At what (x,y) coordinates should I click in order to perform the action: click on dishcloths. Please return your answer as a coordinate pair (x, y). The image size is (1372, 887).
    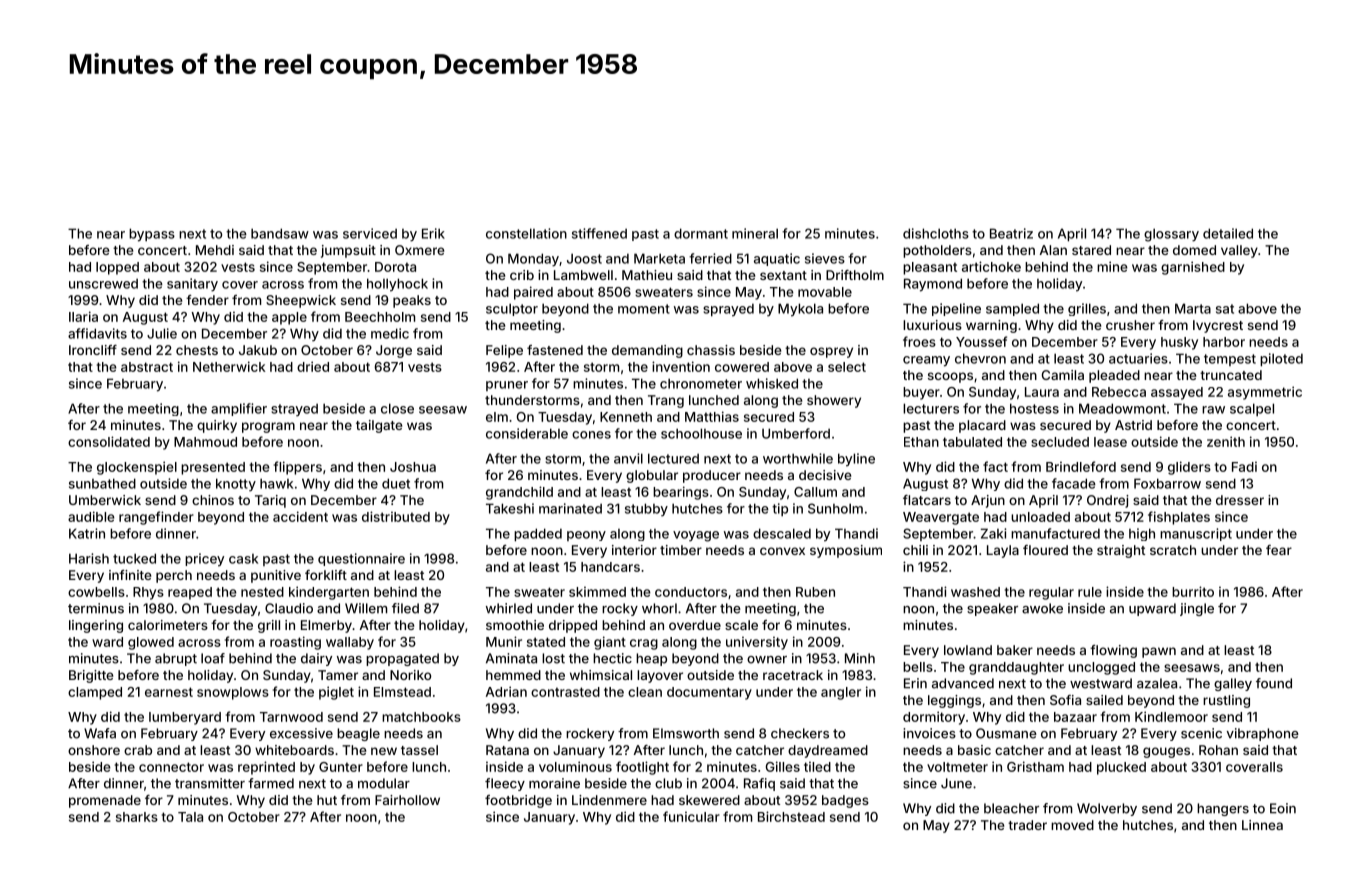
    Looking at the image, I should click on (936, 233).
